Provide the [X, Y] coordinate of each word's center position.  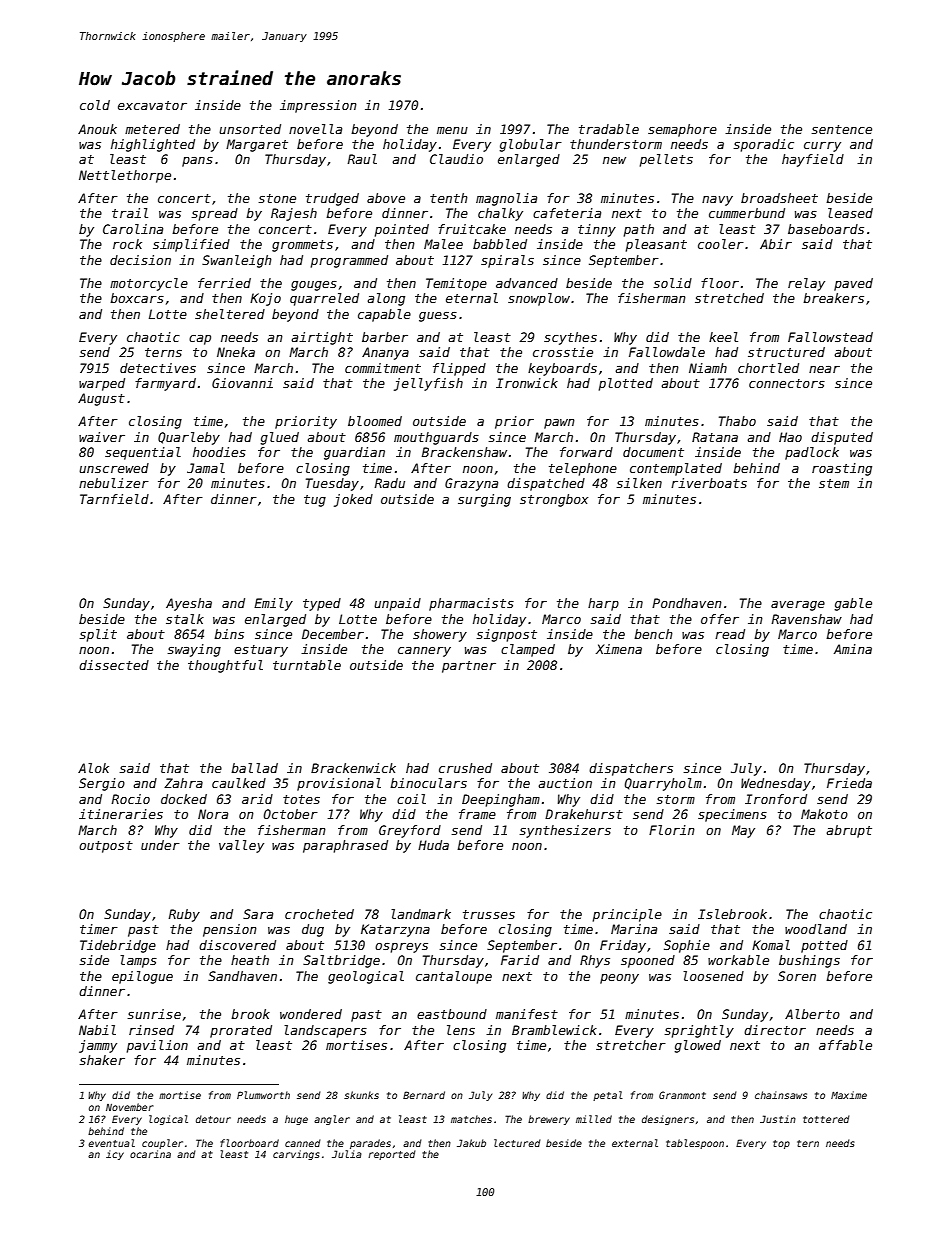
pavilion [157, 1046]
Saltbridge [341, 961]
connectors [787, 383]
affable [845, 1045]
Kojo [265, 299]
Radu [389, 483]
